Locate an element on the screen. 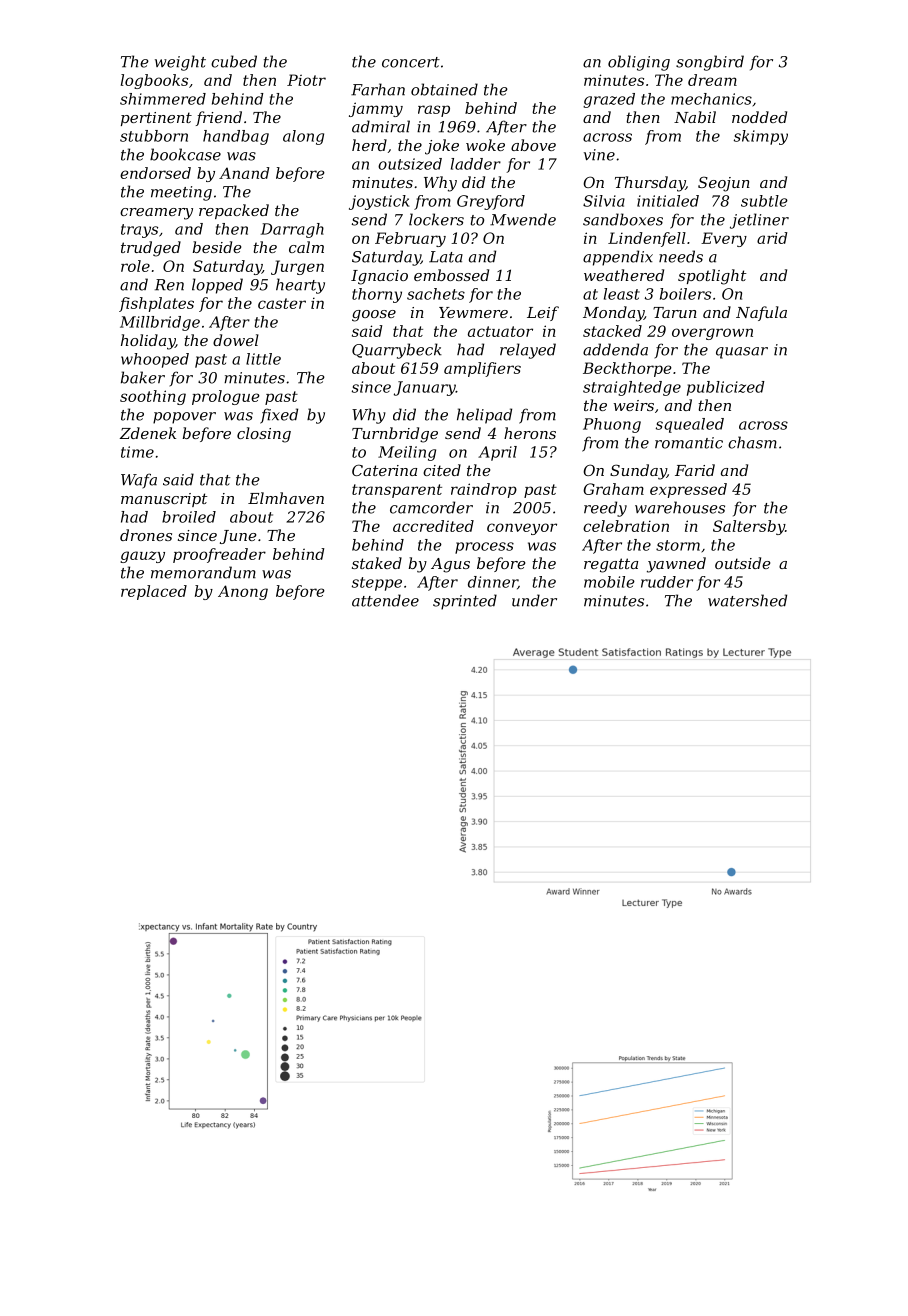  herons is located at coordinates (530, 433).
